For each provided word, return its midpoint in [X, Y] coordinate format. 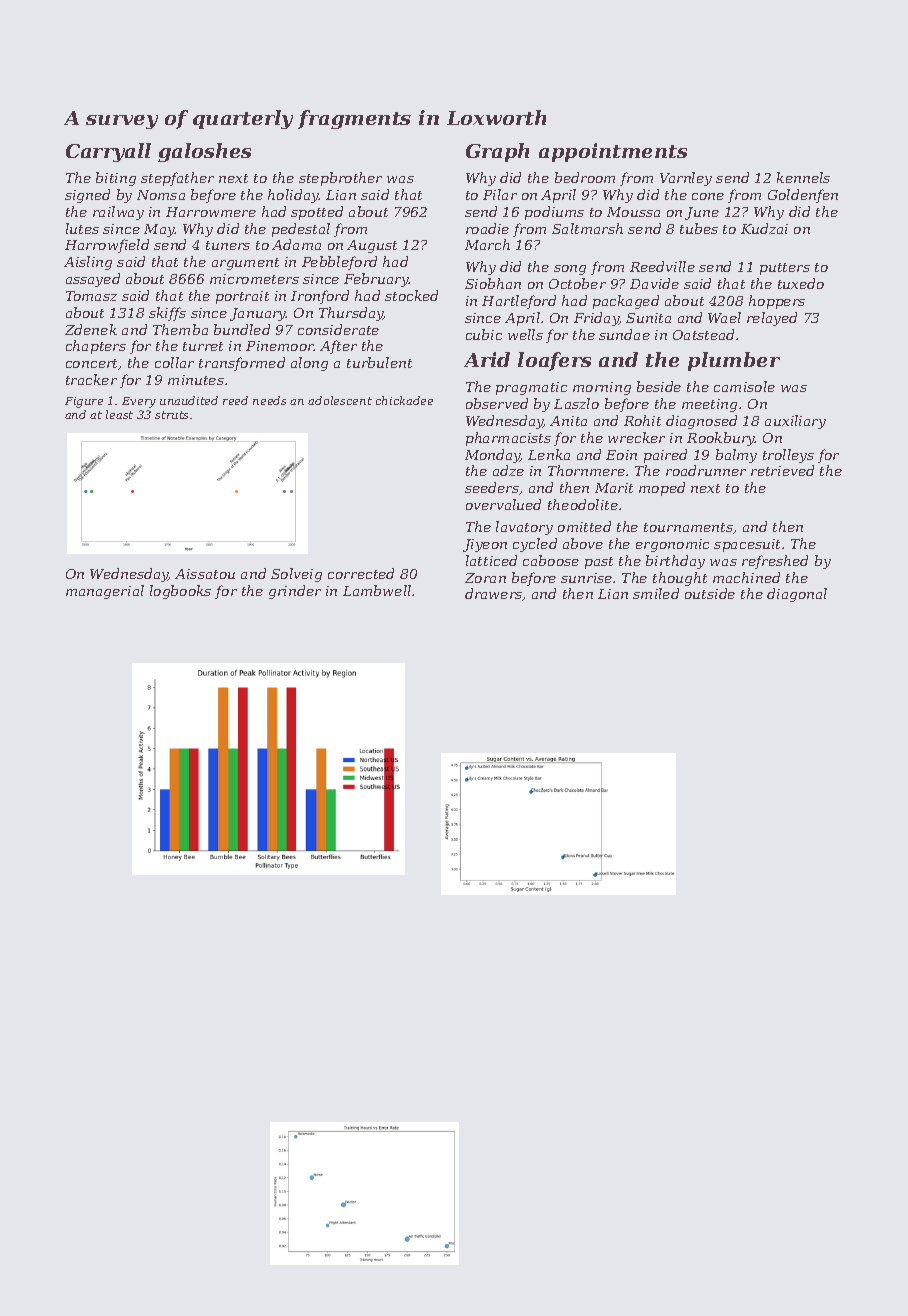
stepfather [177, 179]
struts [171, 415]
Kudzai [764, 228]
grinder [295, 592]
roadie [487, 228]
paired [665, 456]
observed [497, 403]
